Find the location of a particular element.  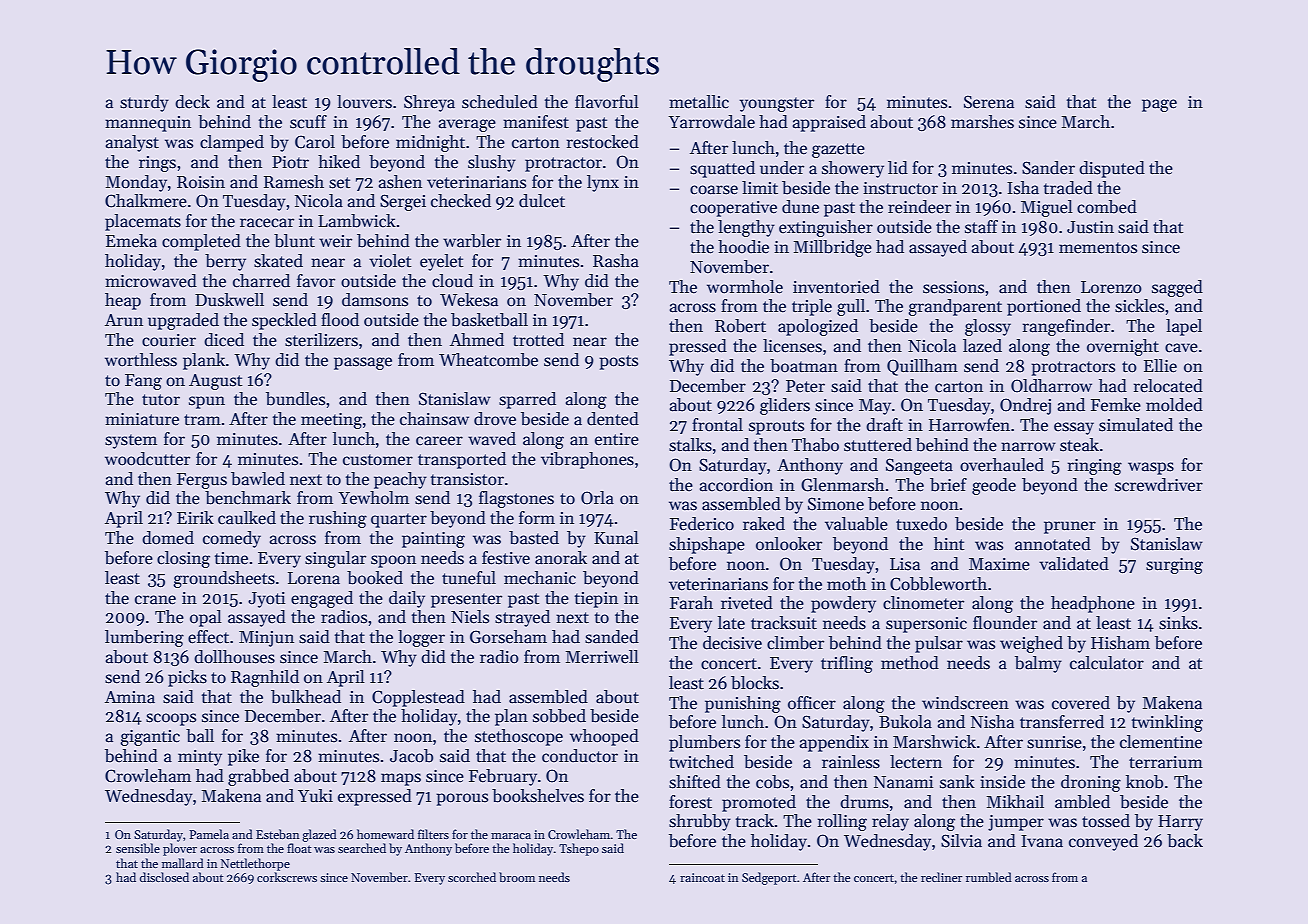

covered is located at coordinates (1081, 703).
